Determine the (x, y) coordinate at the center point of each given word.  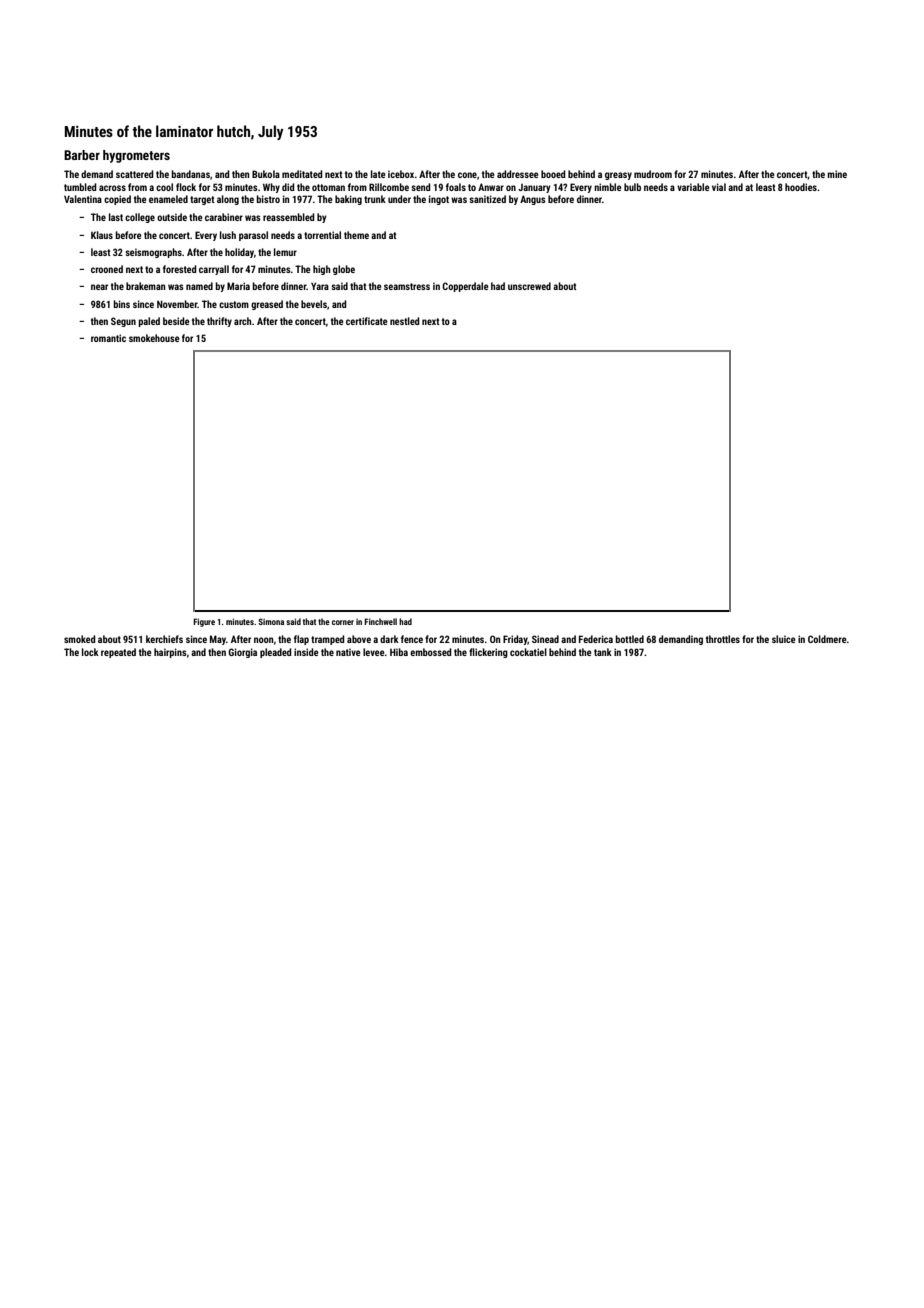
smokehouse (154, 338)
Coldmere (827, 639)
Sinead (545, 639)
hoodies (801, 187)
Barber (82, 155)
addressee (518, 174)
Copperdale (465, 287)
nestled (405, 321)
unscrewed (529, 286)
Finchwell (380, 621)
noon (264, 640)
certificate (367, 321)
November (177, 304)
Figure (204, 622)
